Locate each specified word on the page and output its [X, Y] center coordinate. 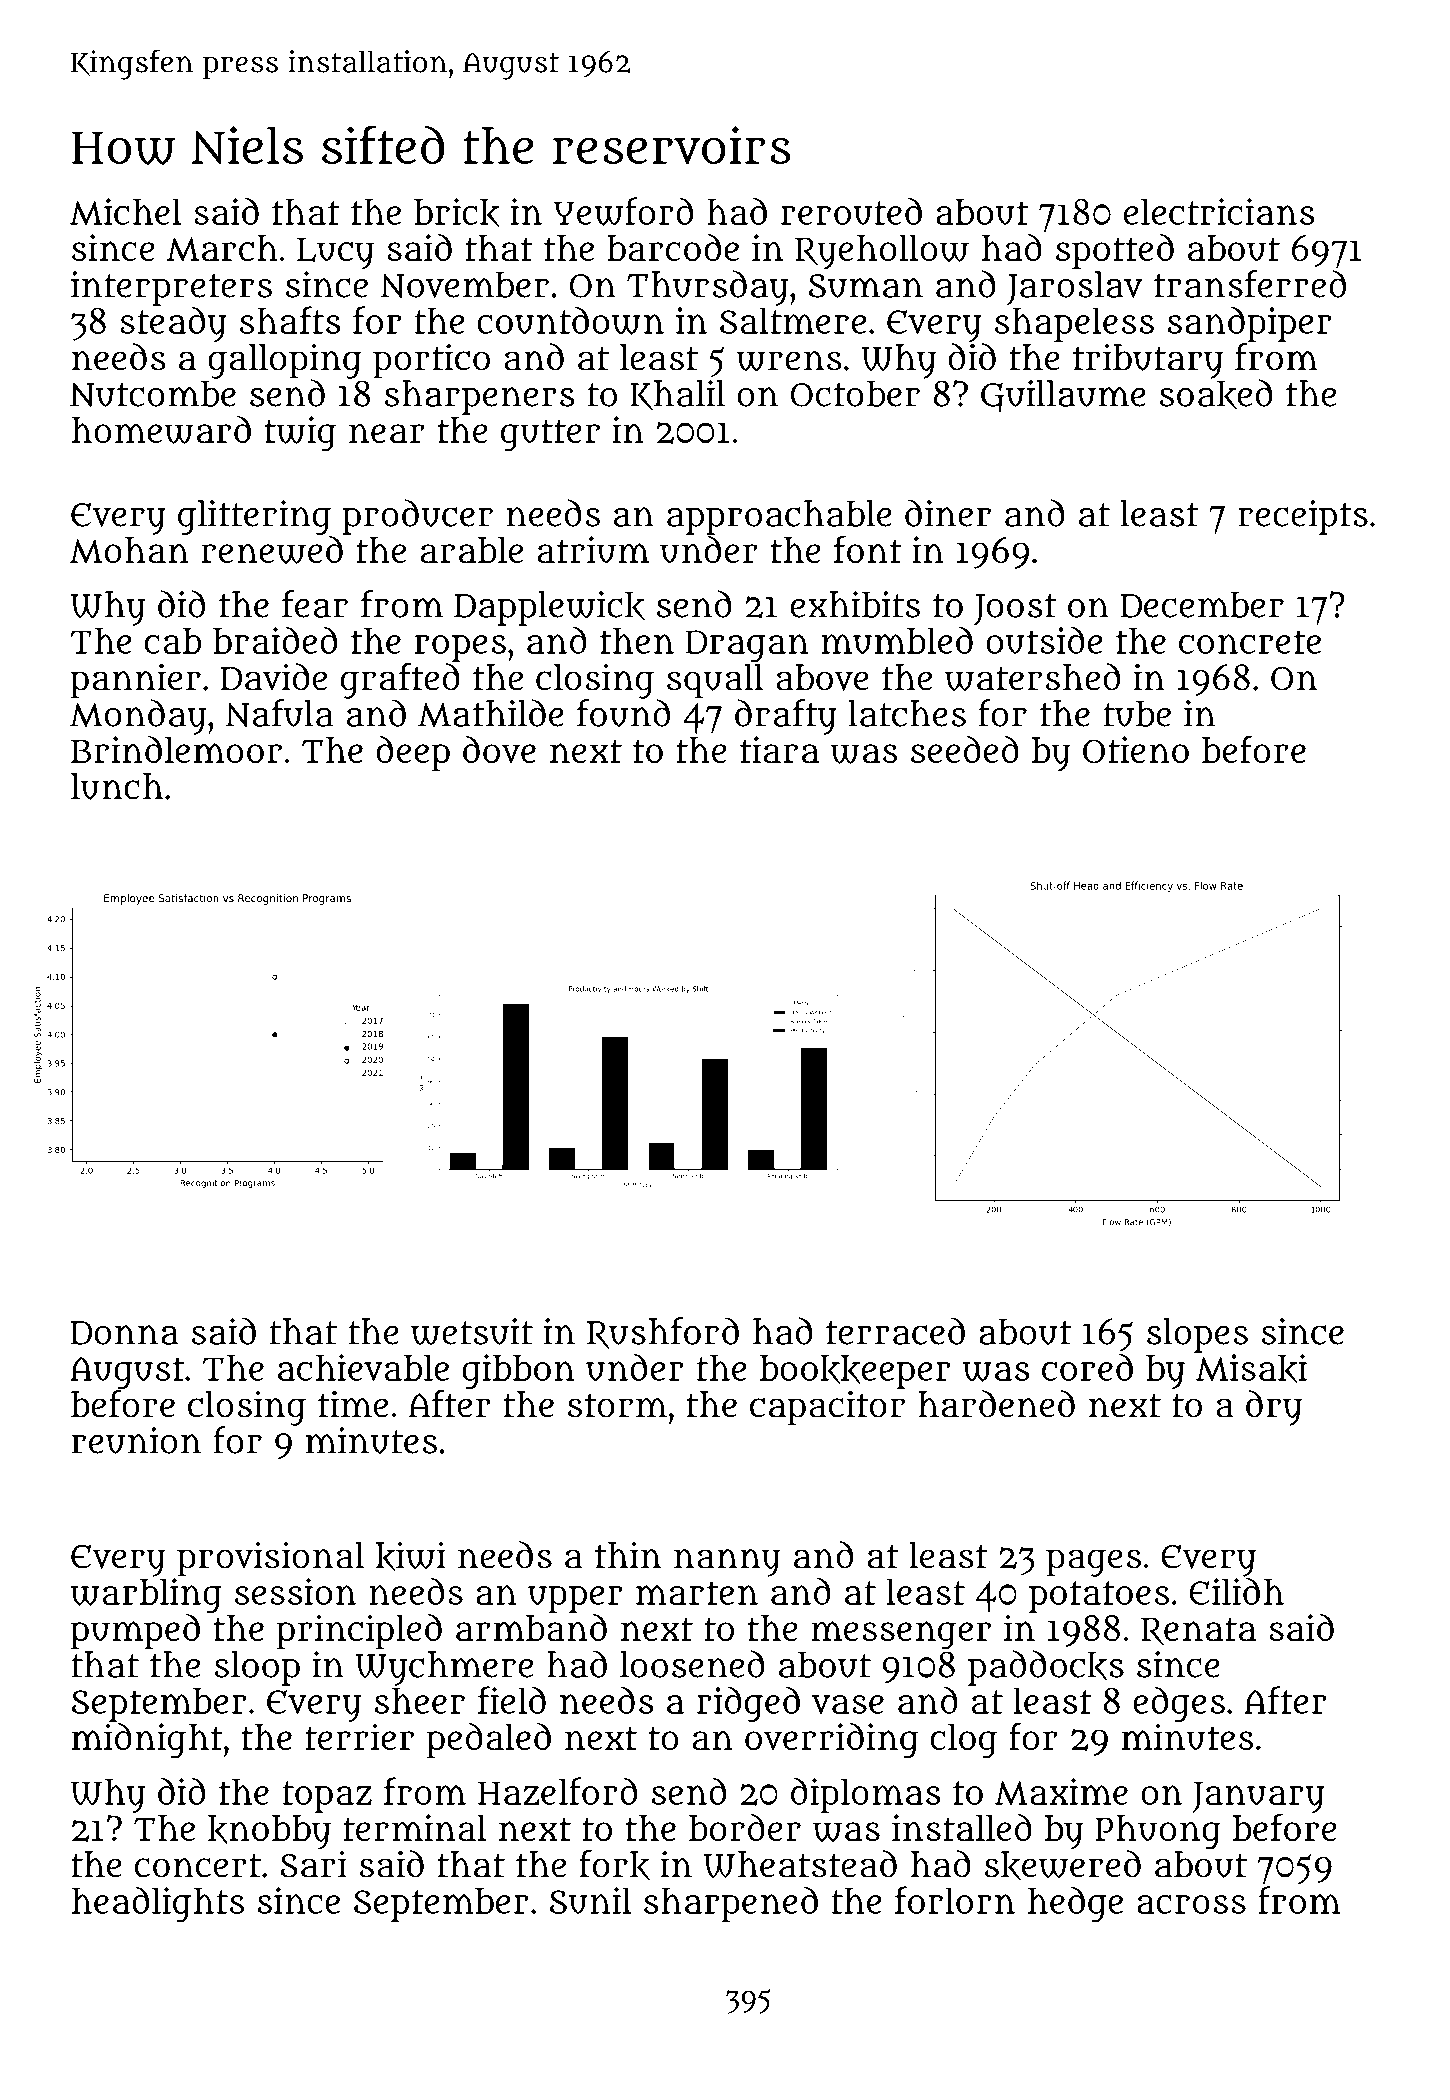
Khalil [677, 395]
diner [948, 513]
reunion [136, 1440]
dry [1274, 1408]
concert [198, 1866]
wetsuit [472, 1331]
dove [499, 750]
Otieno [1136, 749]
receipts [1303, 517]
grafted [400, 681]
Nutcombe [153, 393]
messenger [901, 1635]
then [637, 640]
